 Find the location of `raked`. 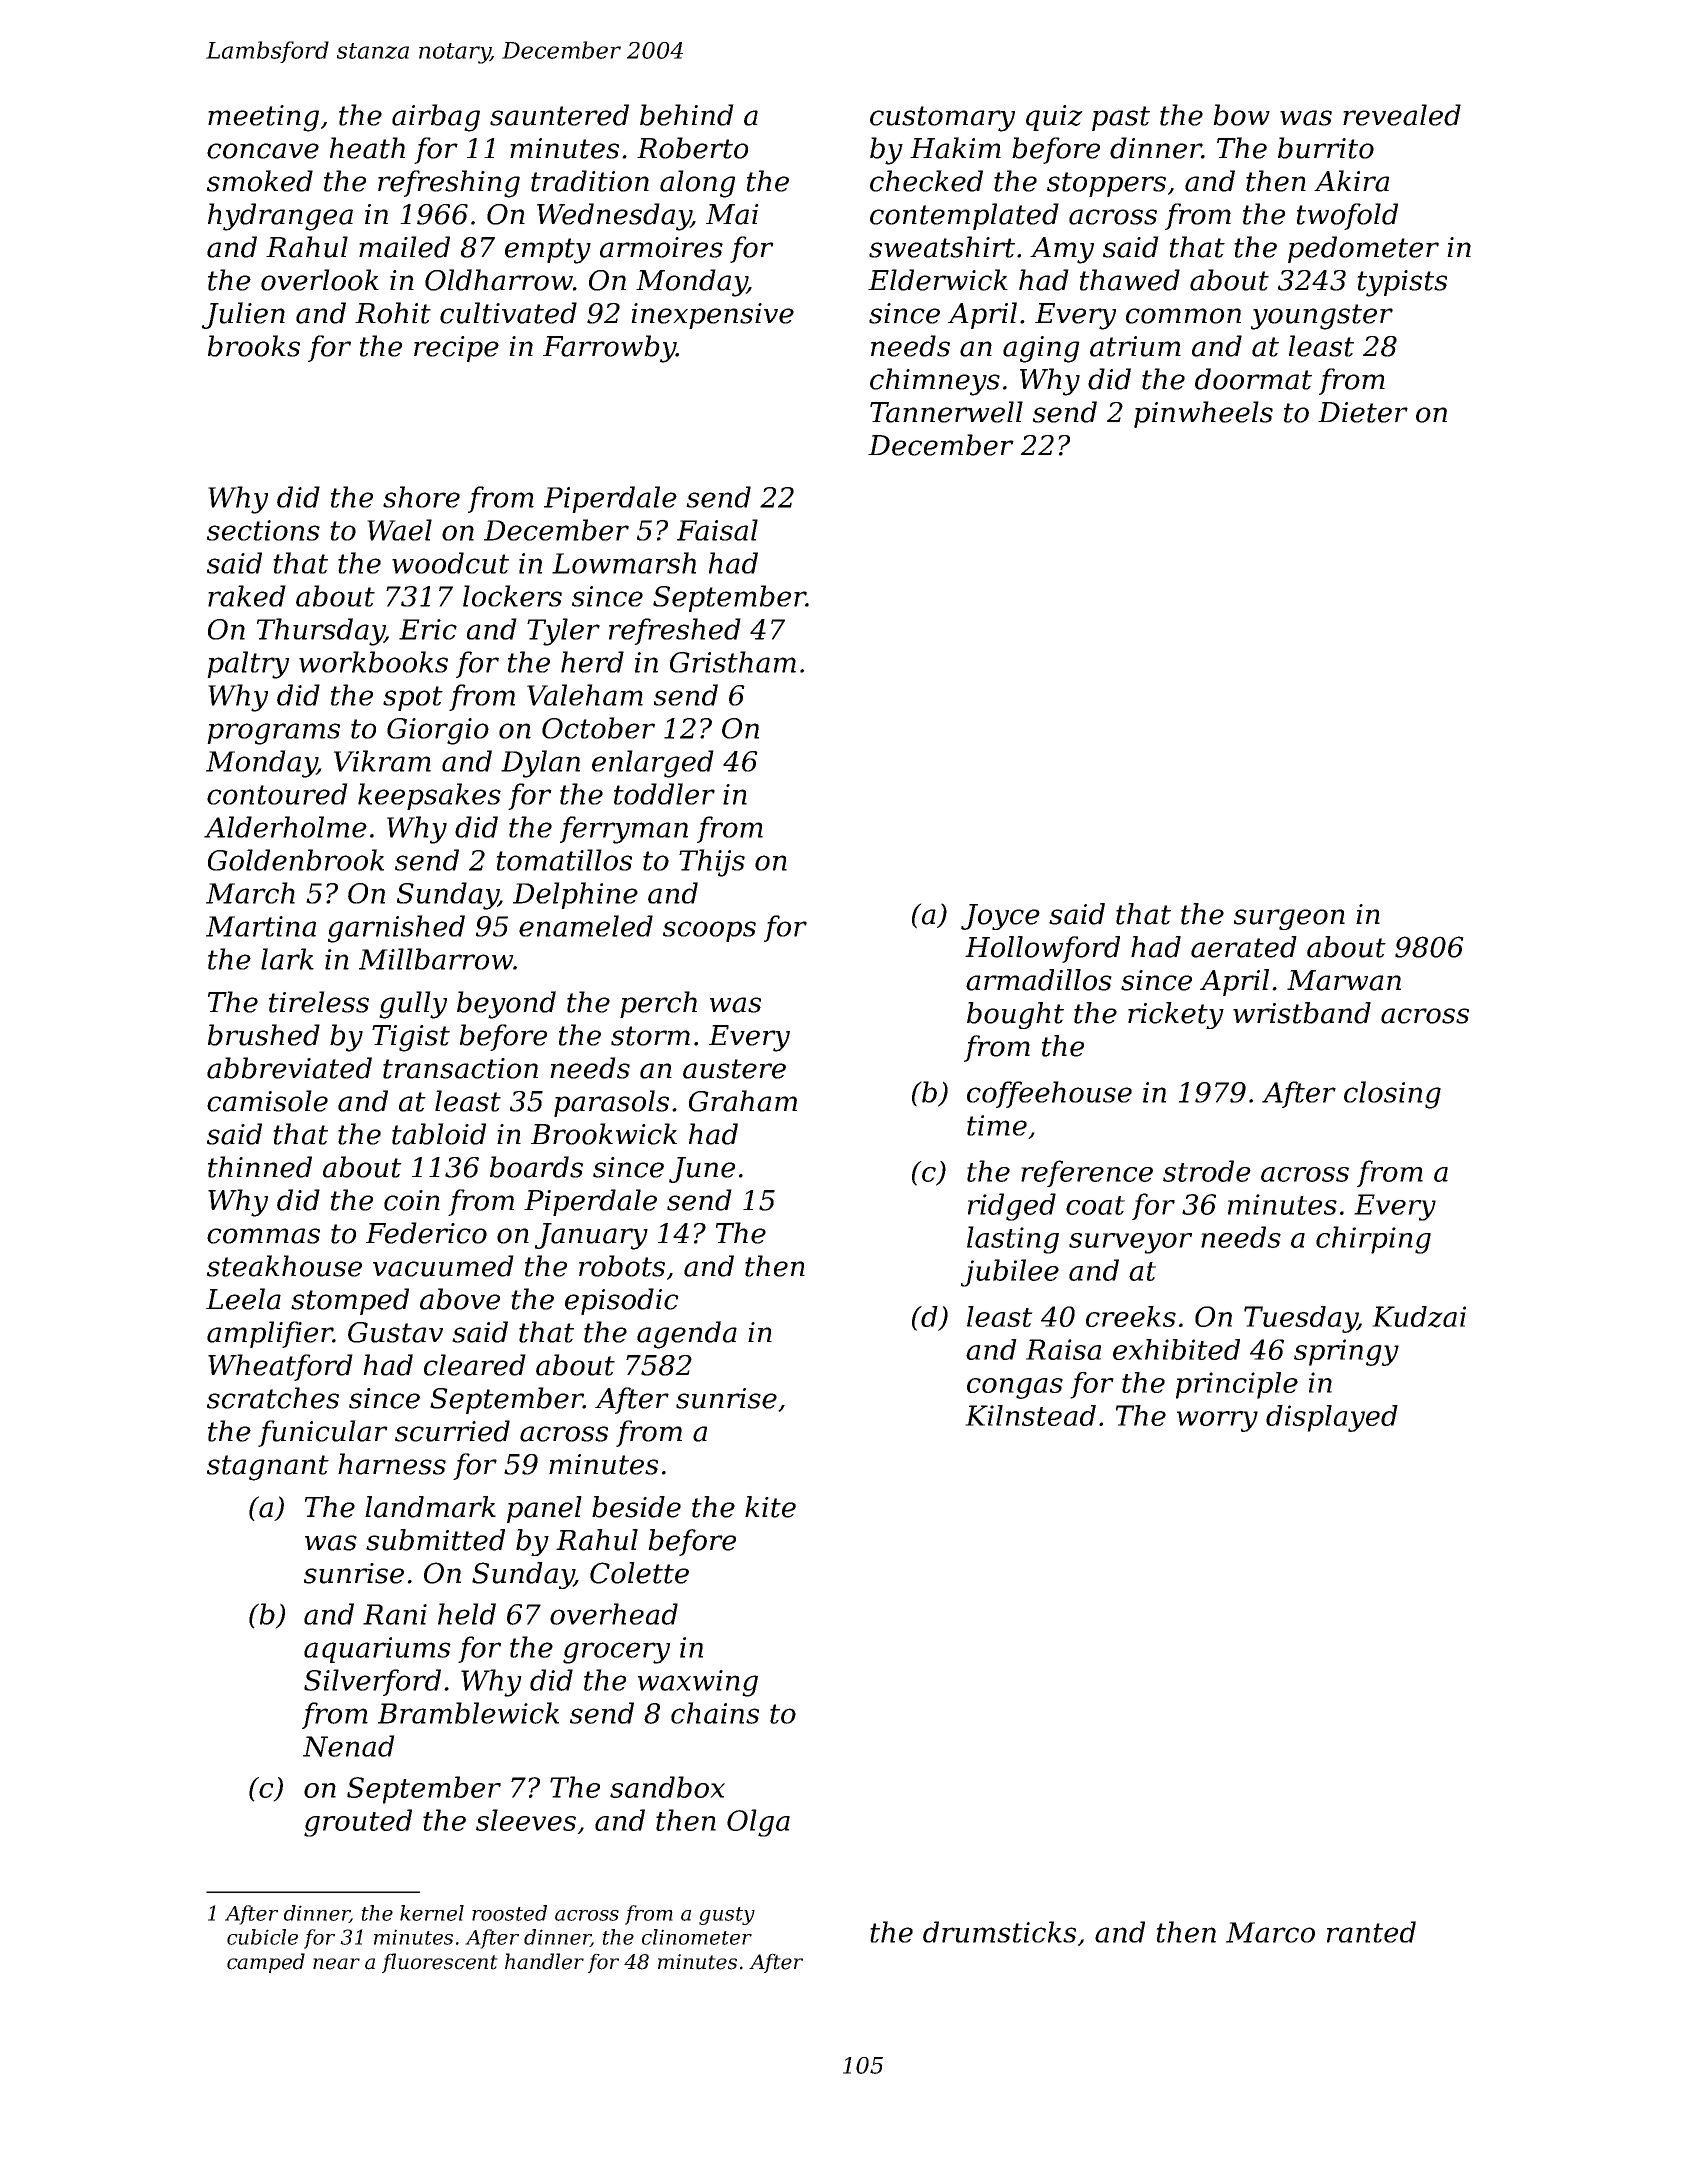

raked is located at coordinates (247, 596).
